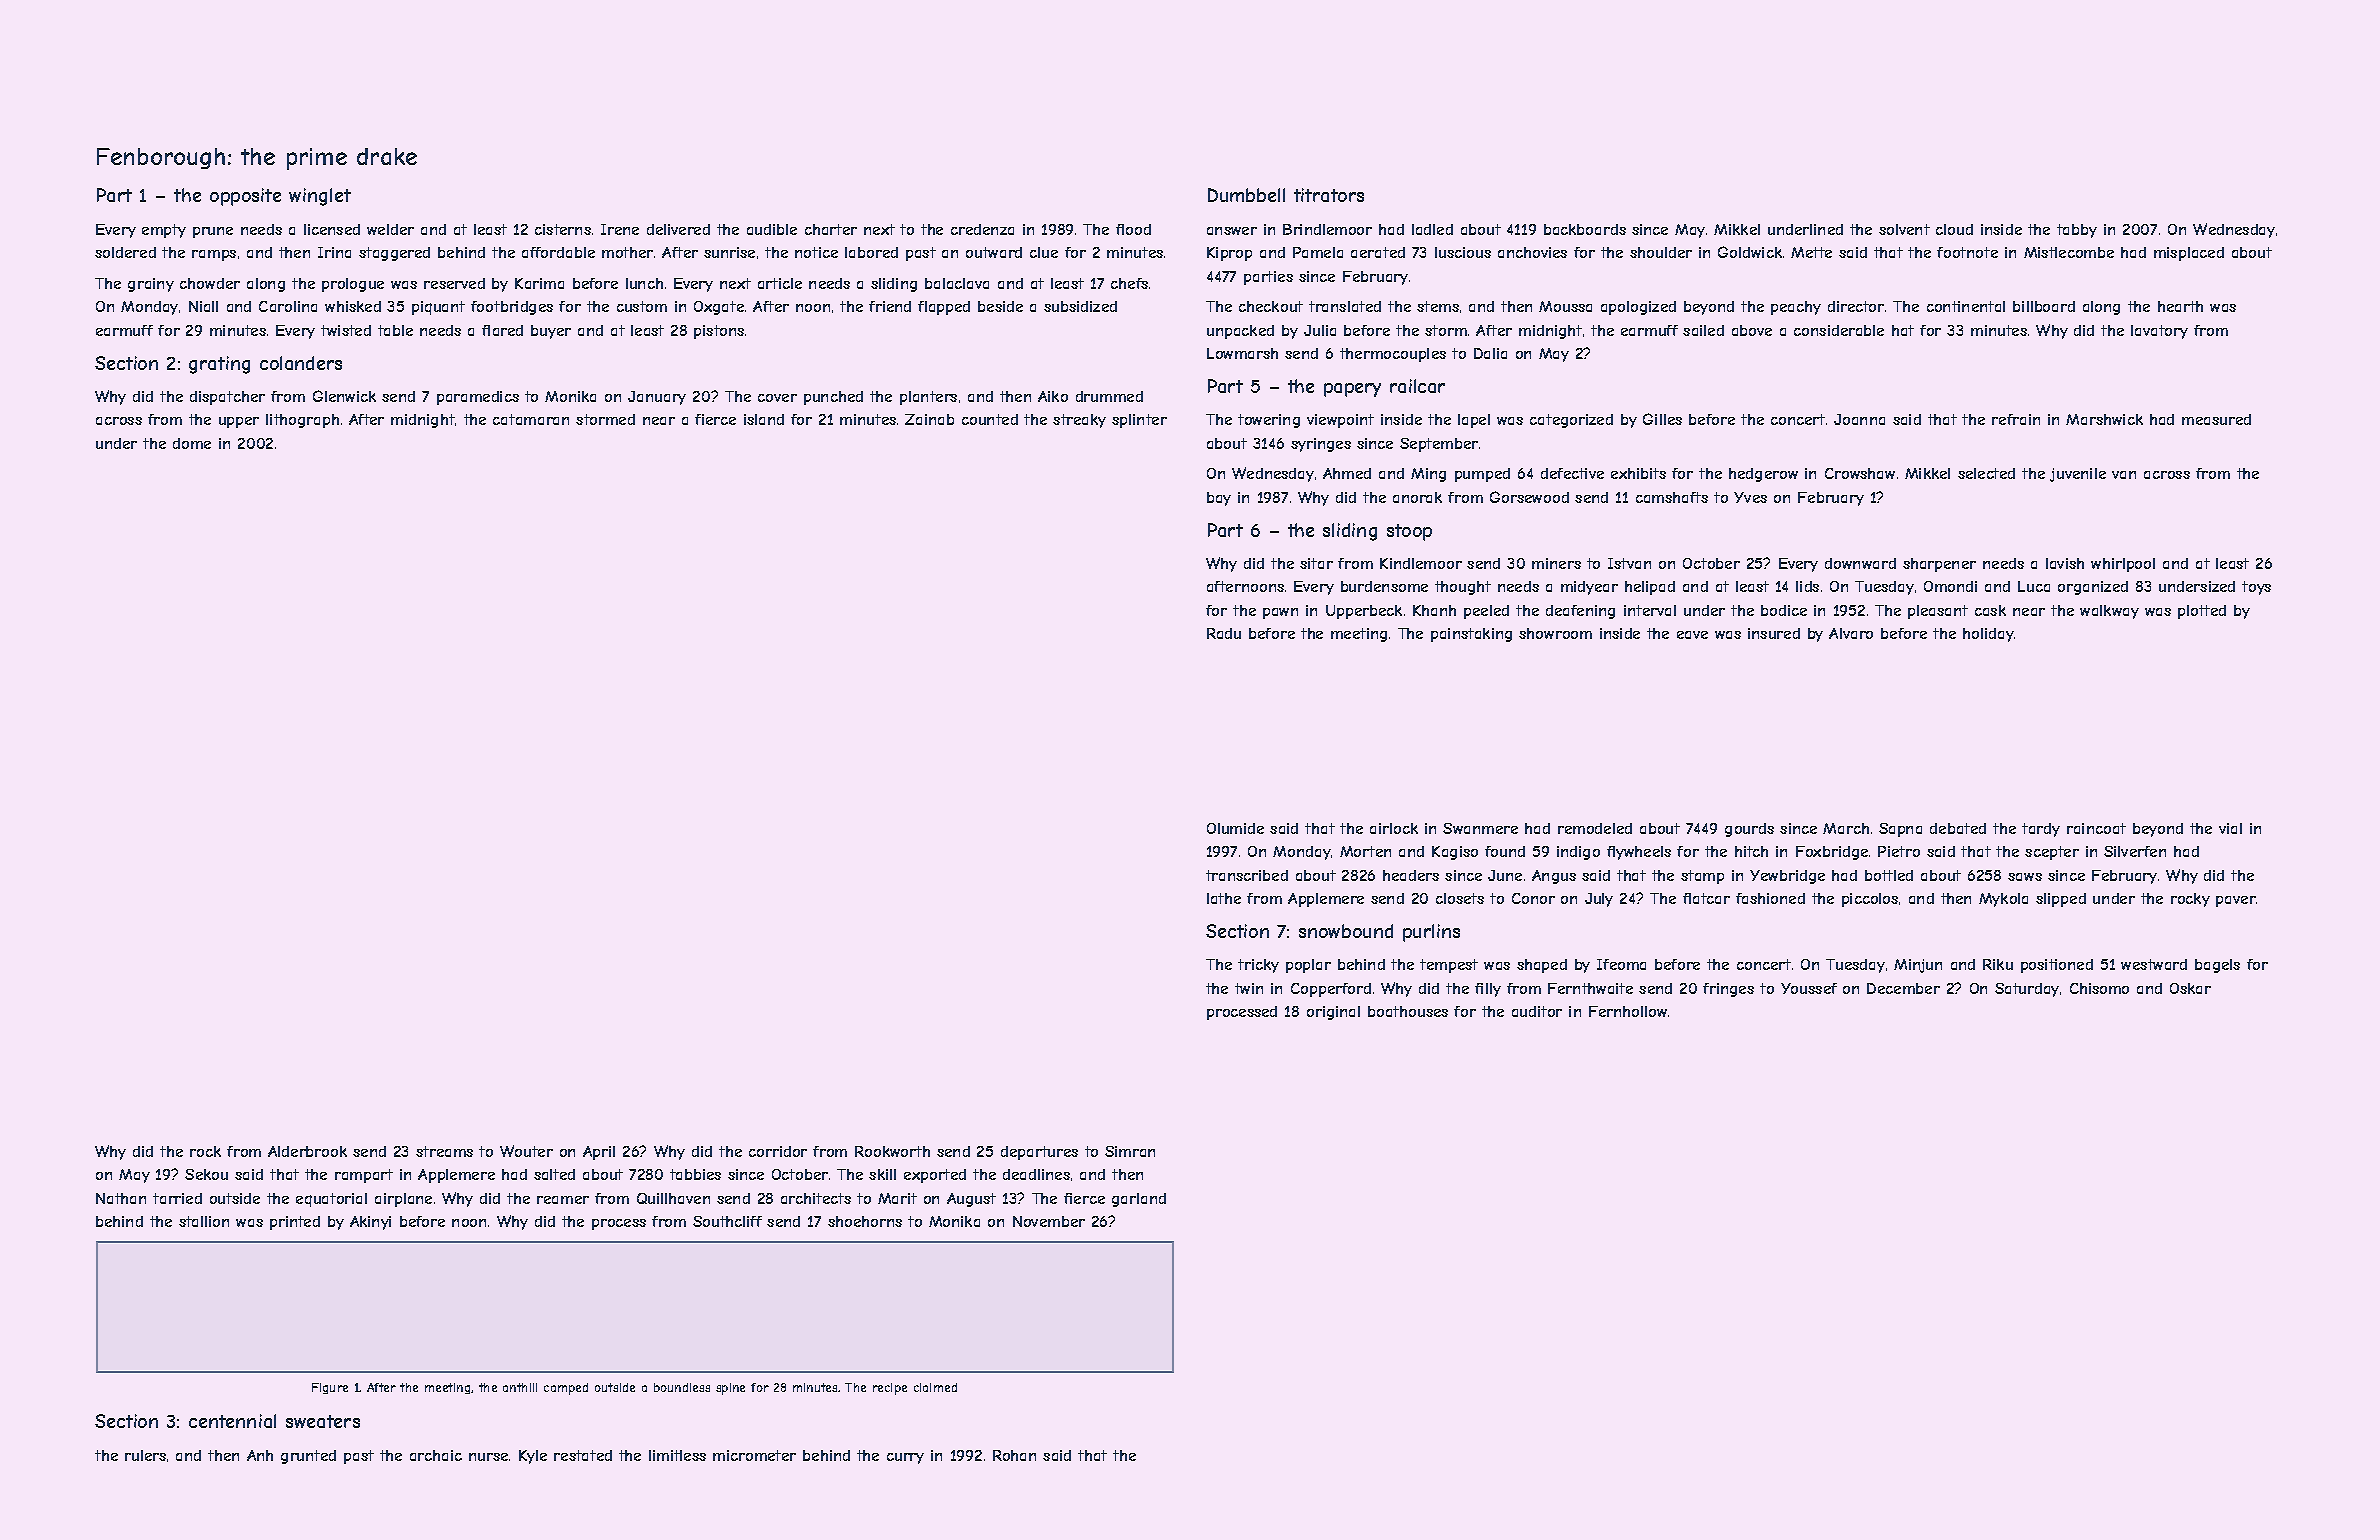 This screenshot has height=1540, width=2380. What do you see at coordinates (1014, 1455) in the screenshot?
I see `Rohan` at bounding box center [1014, 1455].
